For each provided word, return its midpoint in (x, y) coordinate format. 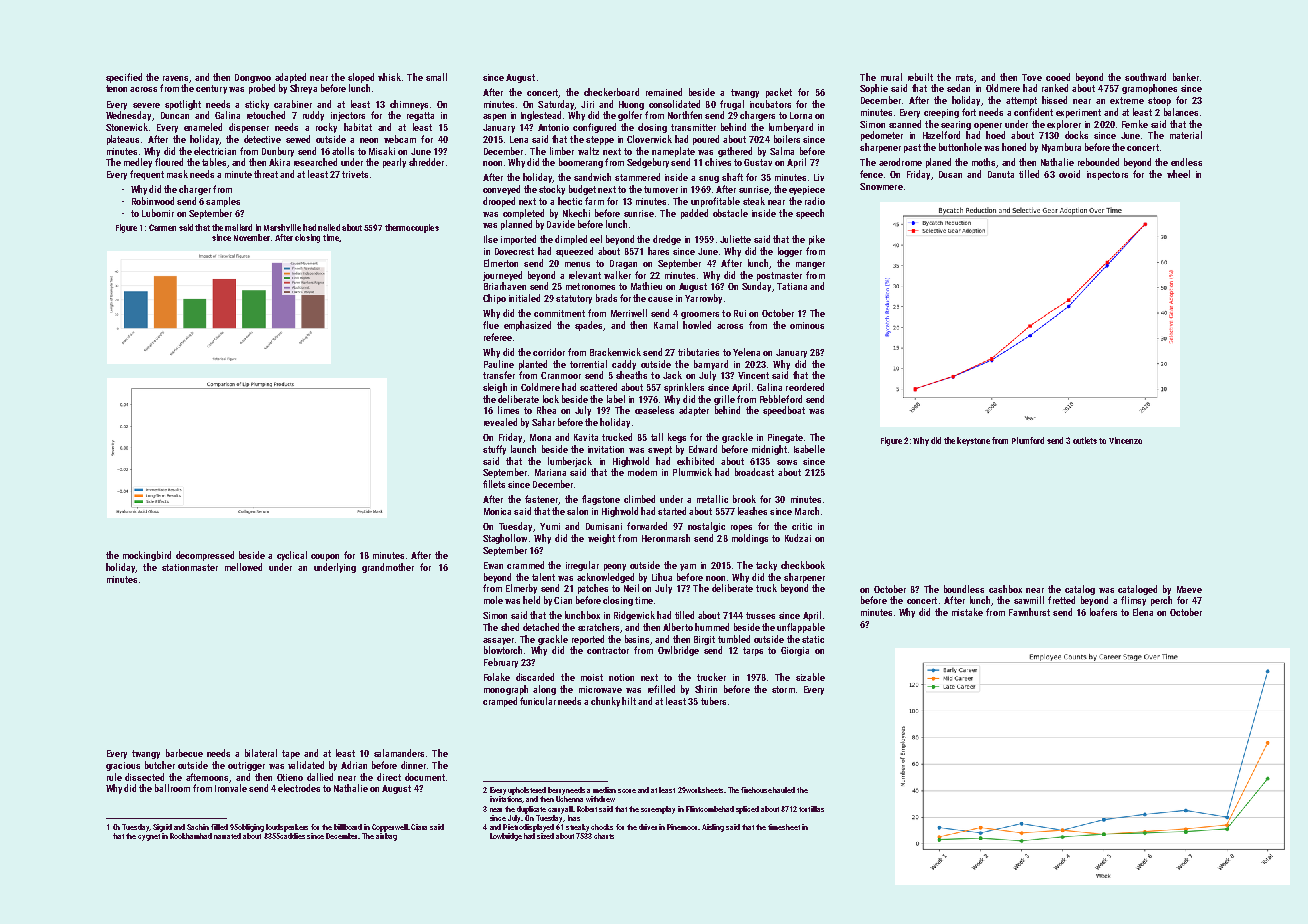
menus (577, 264)
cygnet (149, 837)
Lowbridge (506, 837)
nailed (329, 227)
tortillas (811, 809)
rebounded (1098, 162)
